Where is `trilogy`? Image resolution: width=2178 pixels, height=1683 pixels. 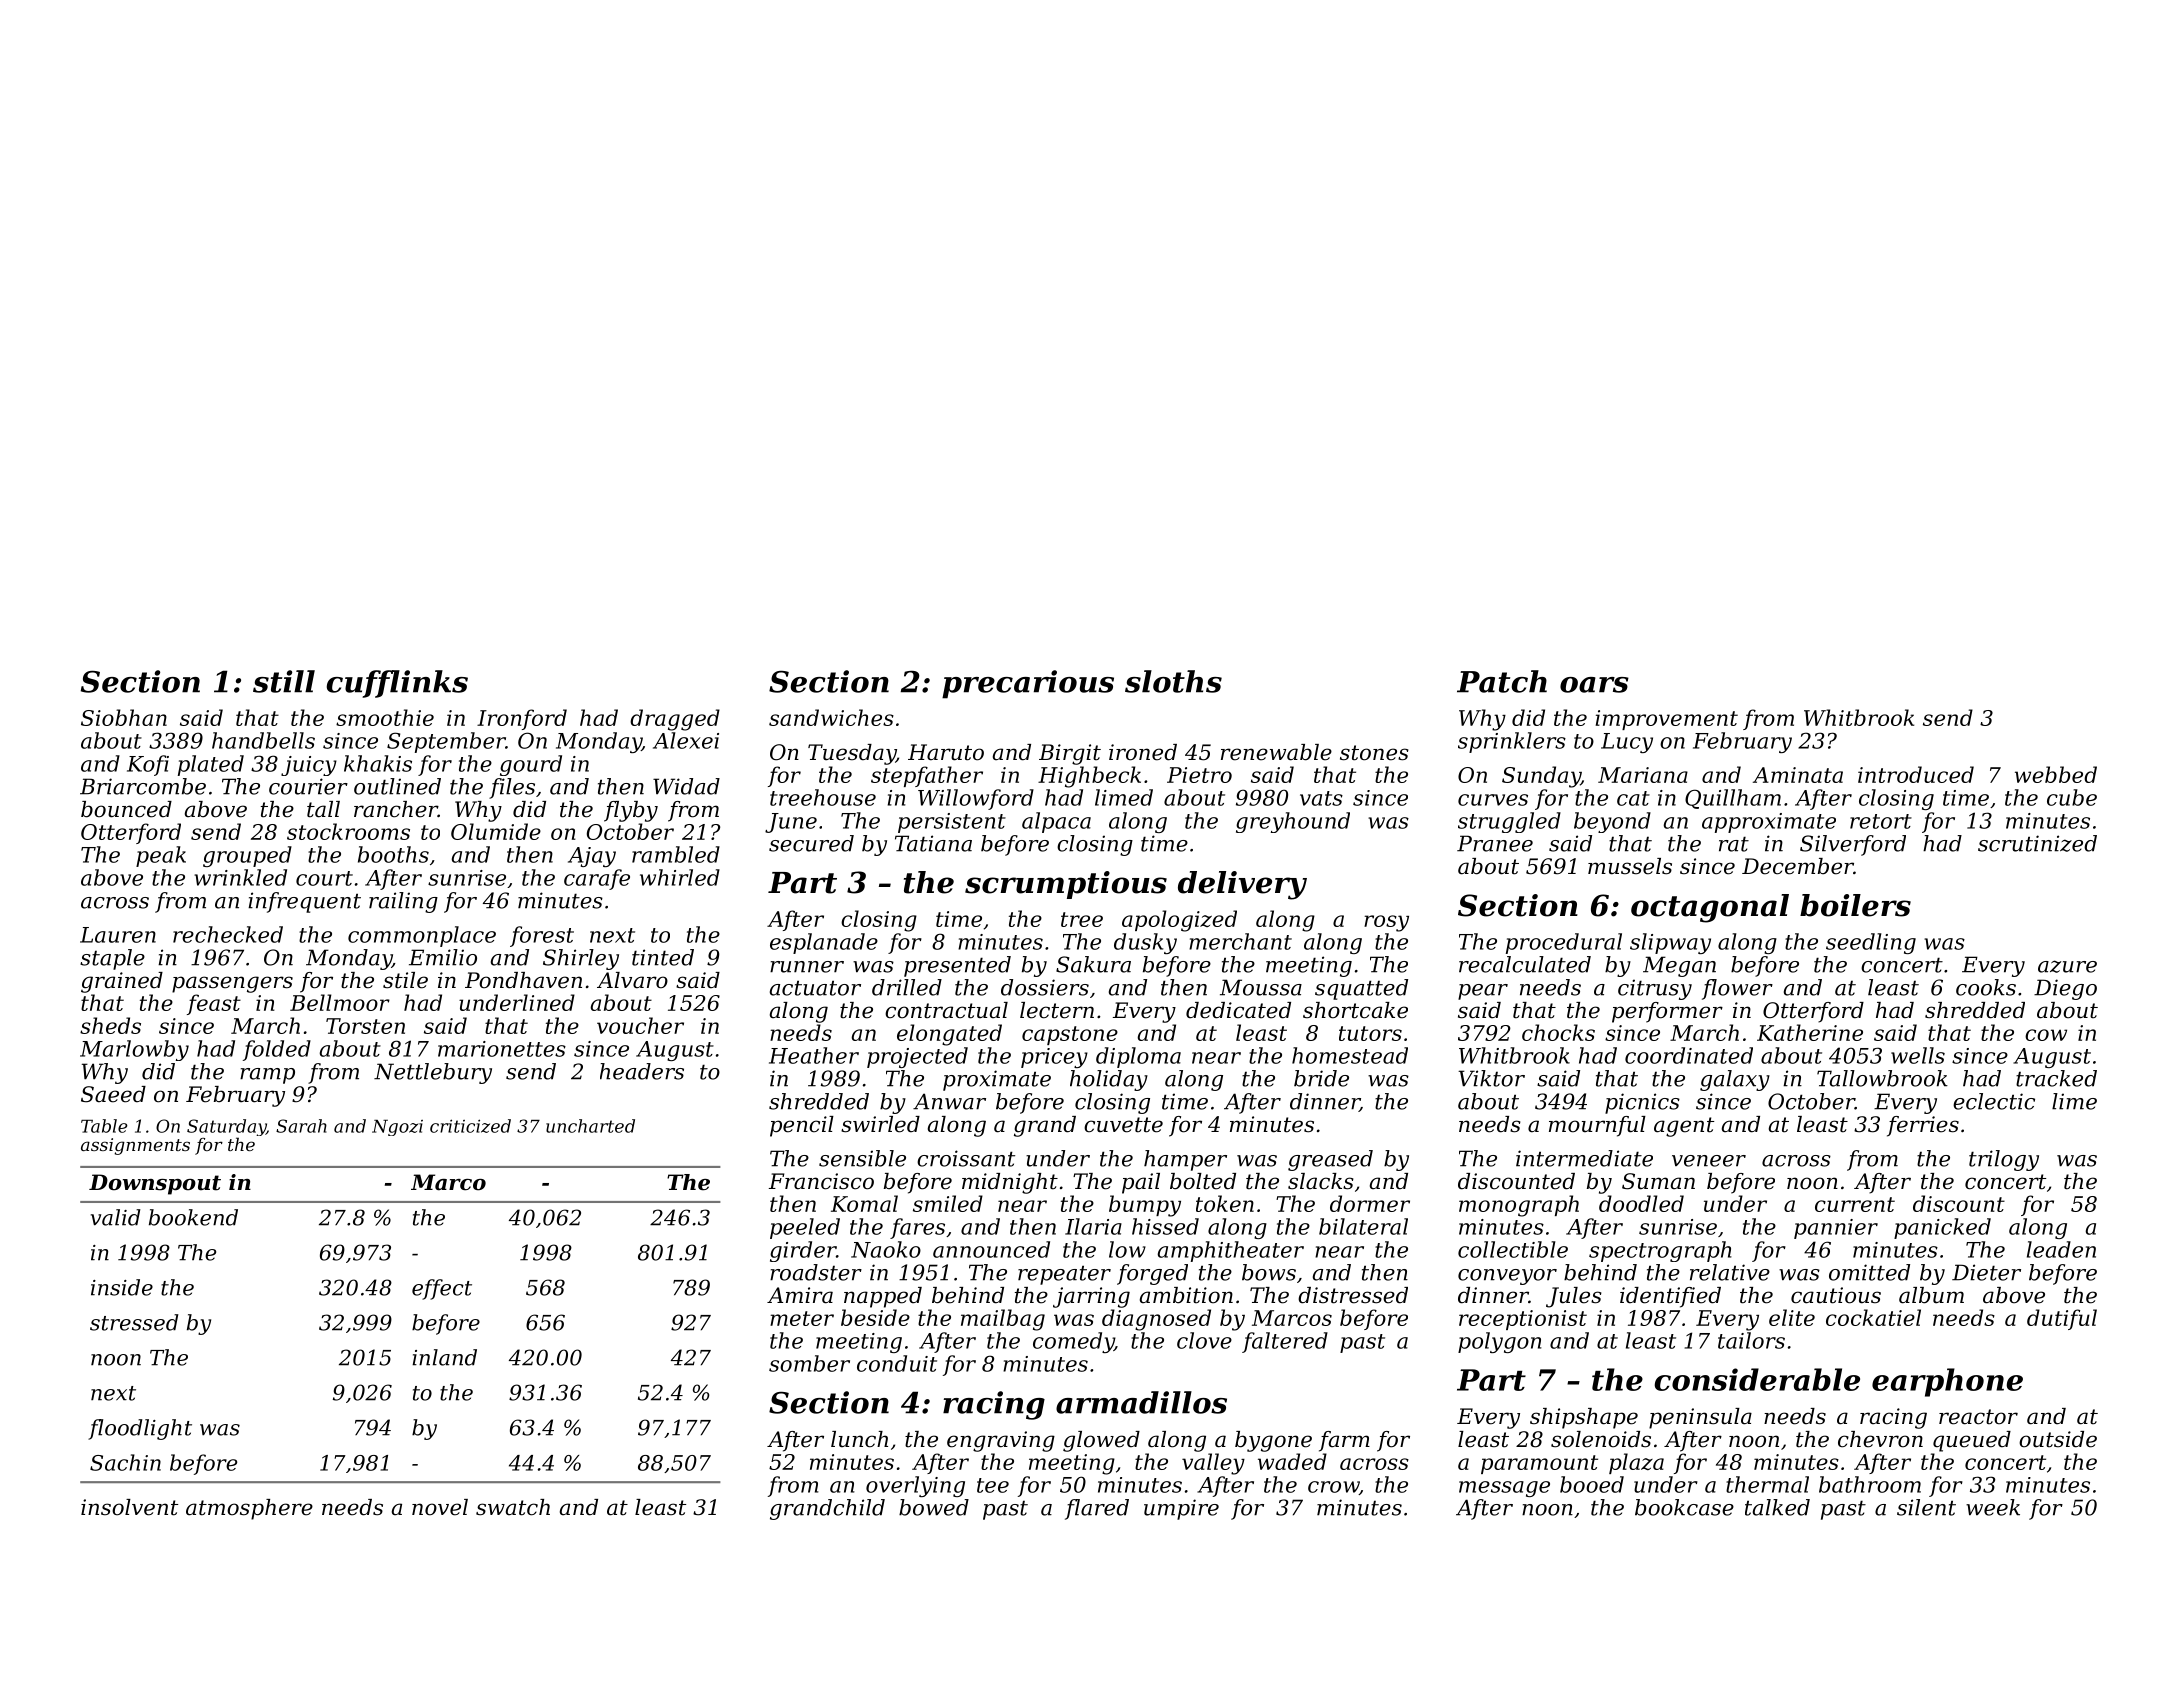
trilogy is located at coordinates (2004, 1160).
